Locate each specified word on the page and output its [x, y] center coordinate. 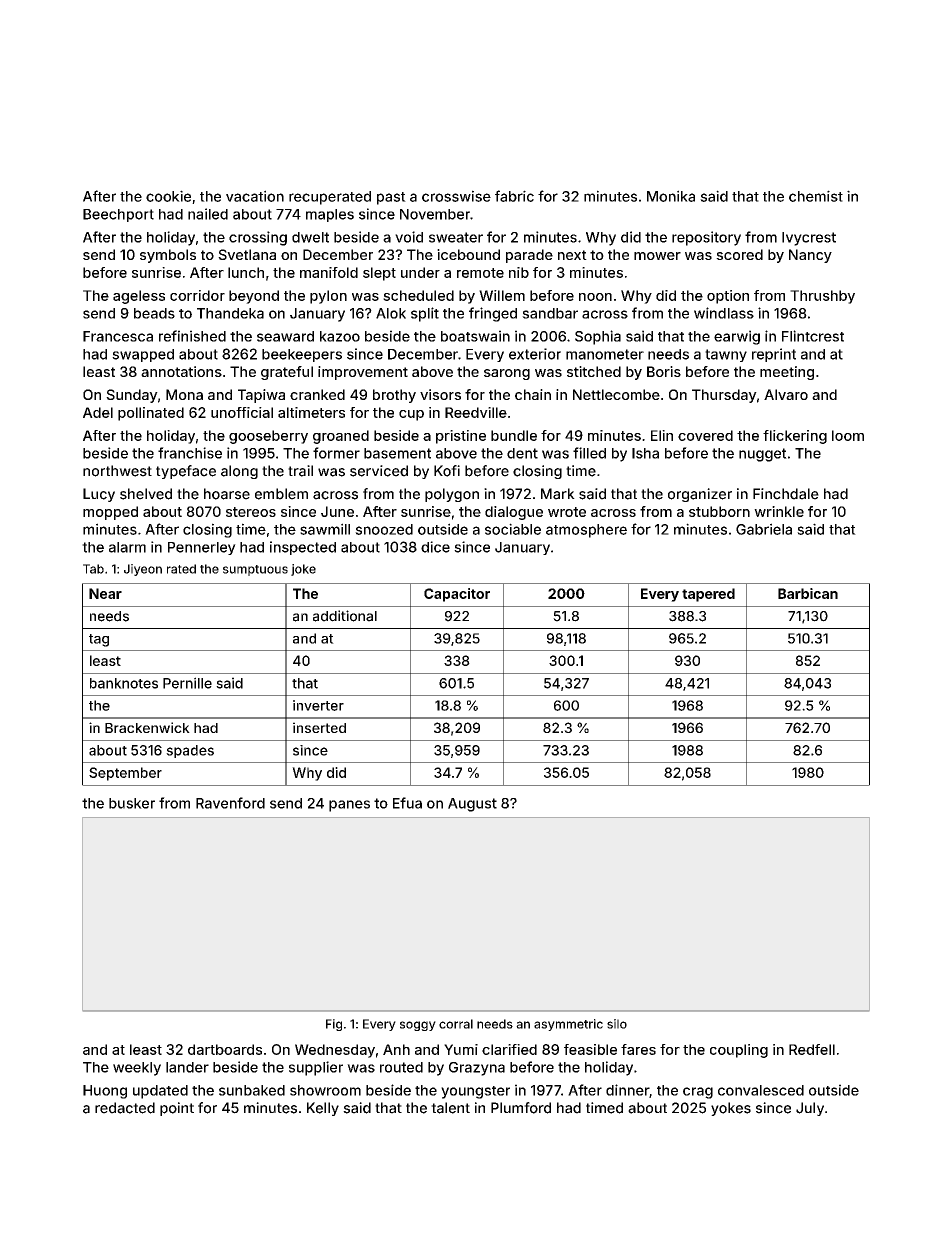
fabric [514, 196]
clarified [509, 1049]
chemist [816, 196]
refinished [192, 336]
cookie [168, 196]
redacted [125, 1108]
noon [595, 297]
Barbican [808, 593]
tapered [708, 595]
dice [435, 547]
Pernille [187, 683]
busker [132, 803]
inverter [318, 705]
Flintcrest [813, 336]
